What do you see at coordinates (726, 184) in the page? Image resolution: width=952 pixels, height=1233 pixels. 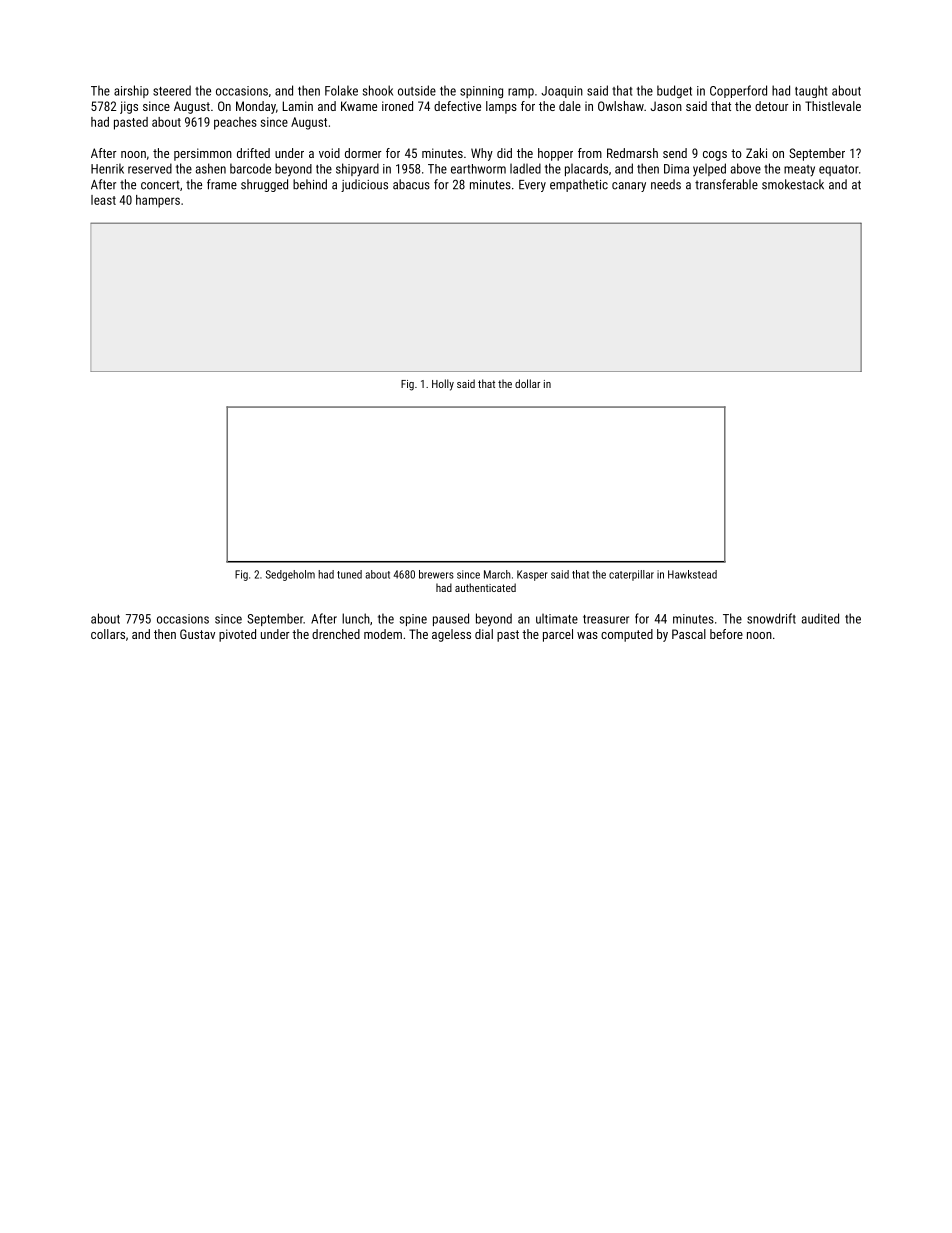 I see `transferable` at bounding box center [726, 184].
